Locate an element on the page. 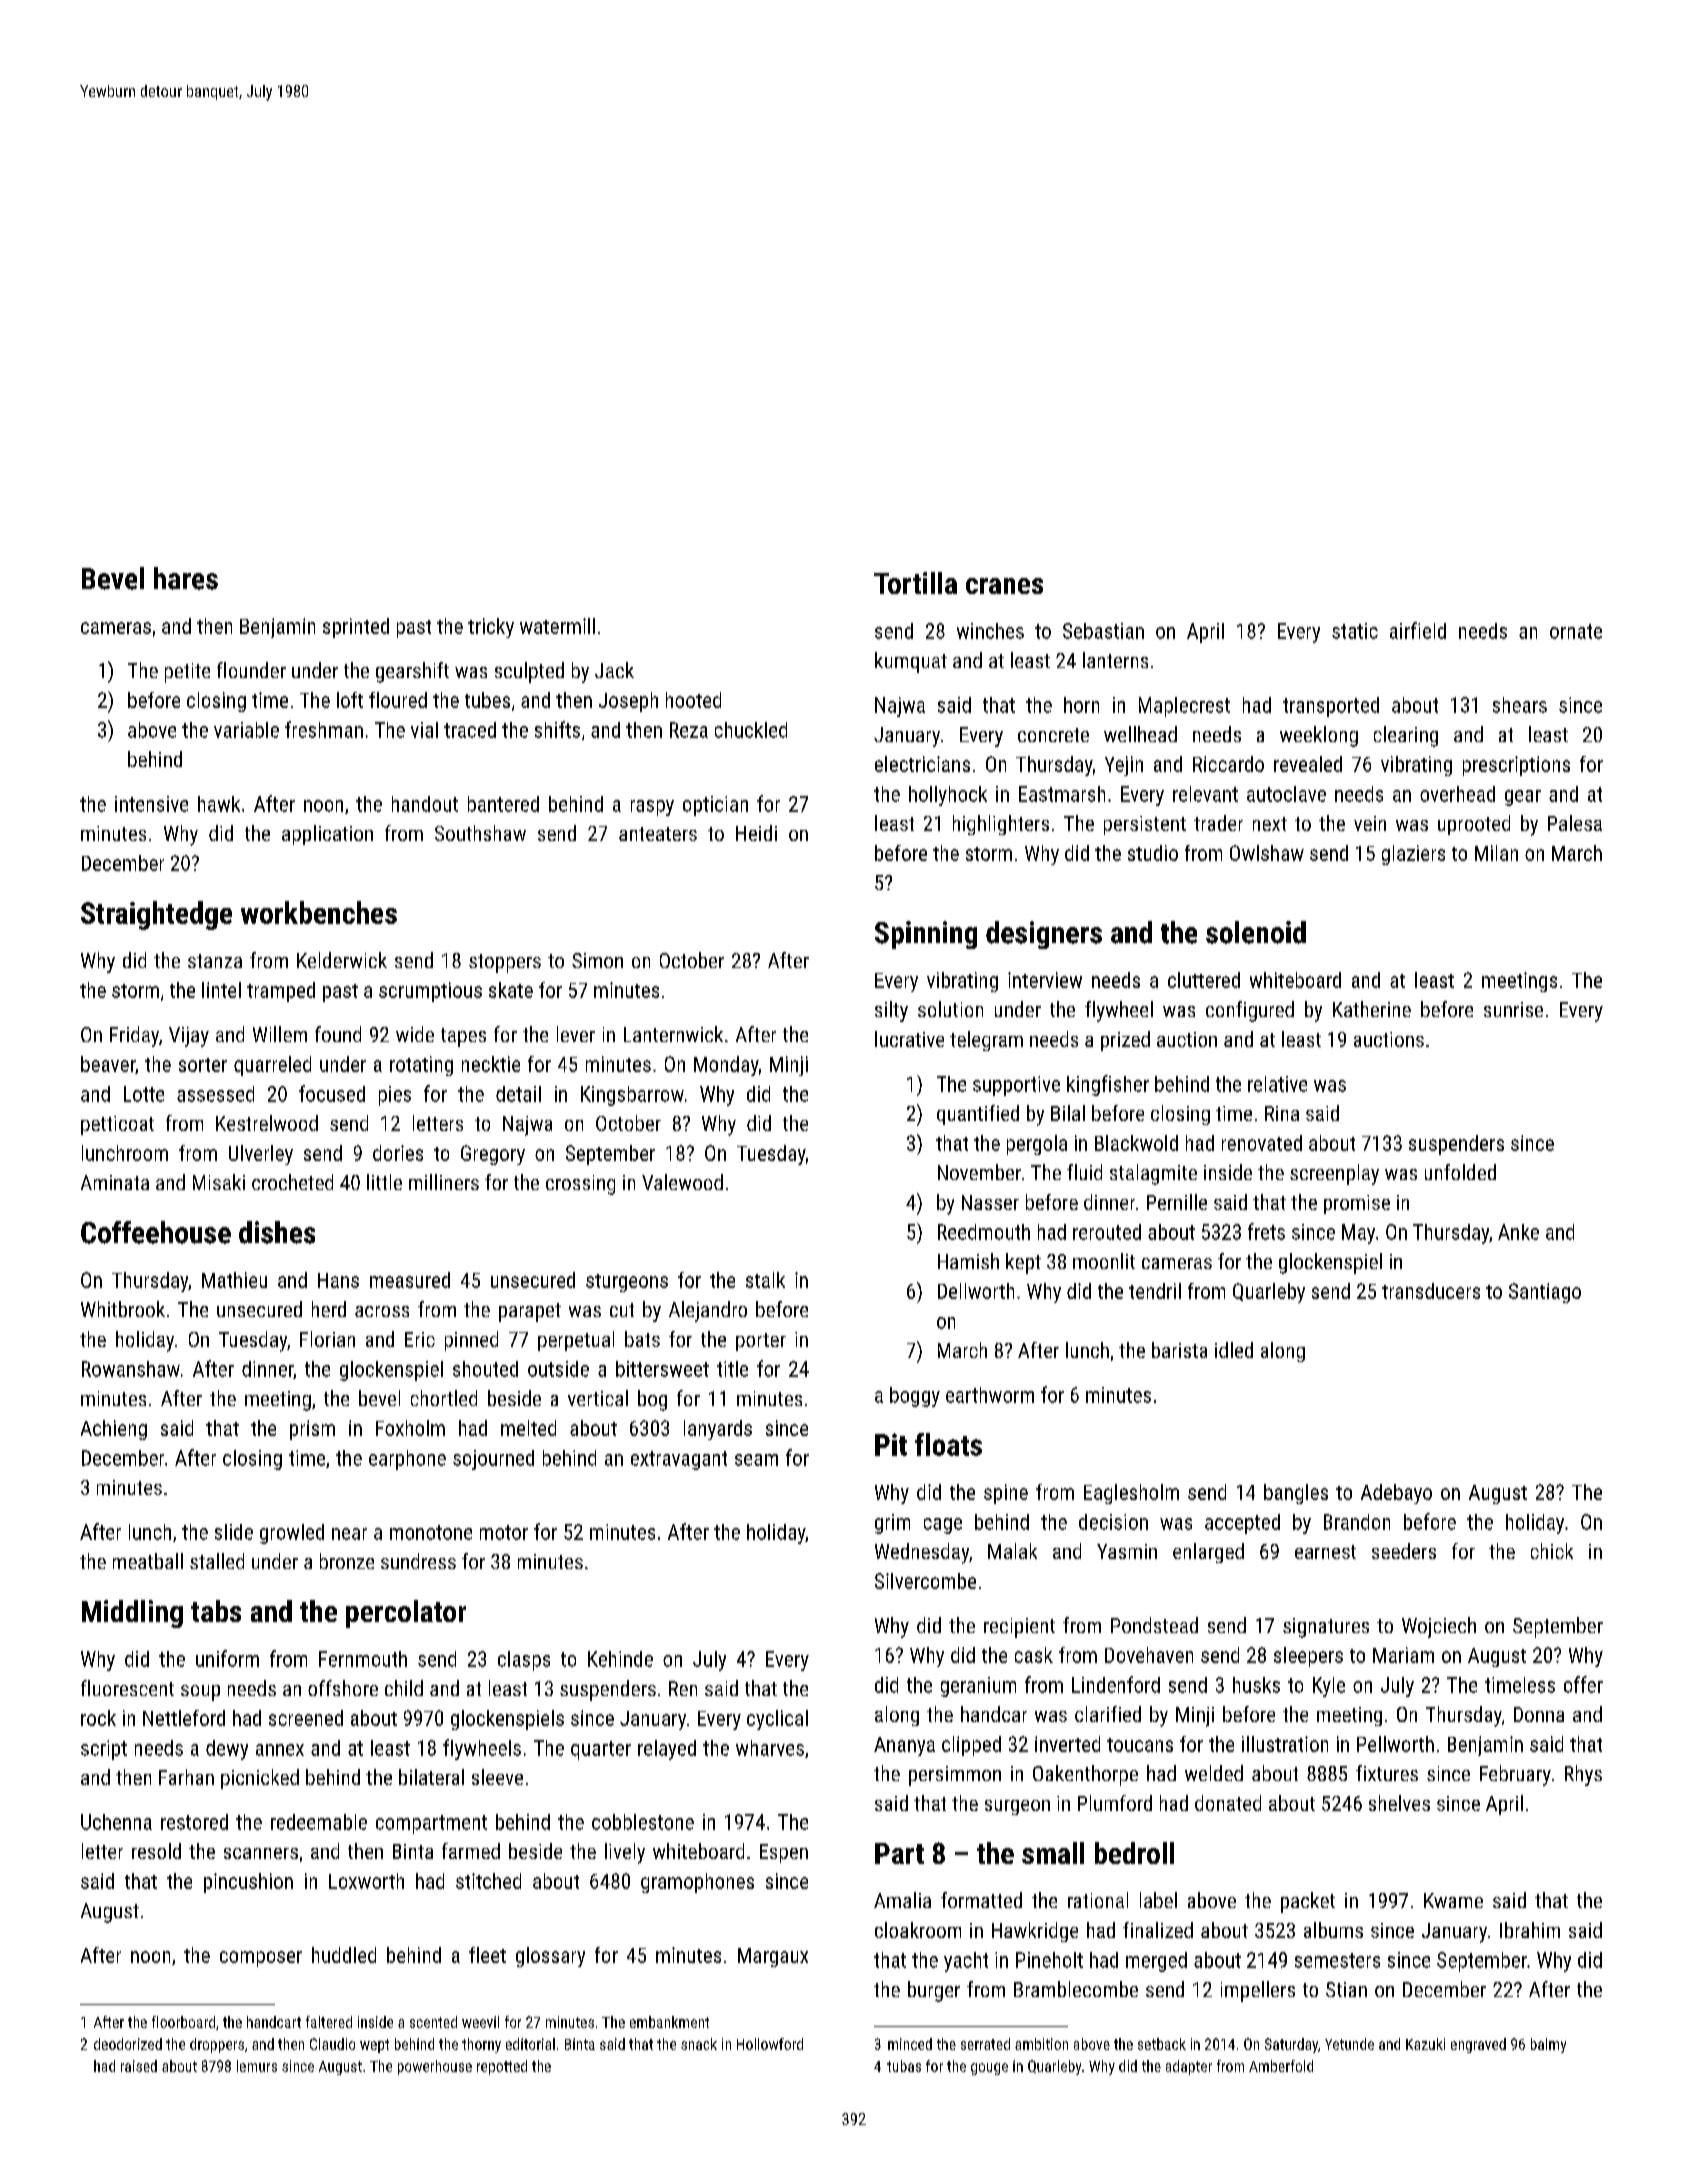 The image size is (1683, 2178). Donna is located at coordinates (1539, 1714).
